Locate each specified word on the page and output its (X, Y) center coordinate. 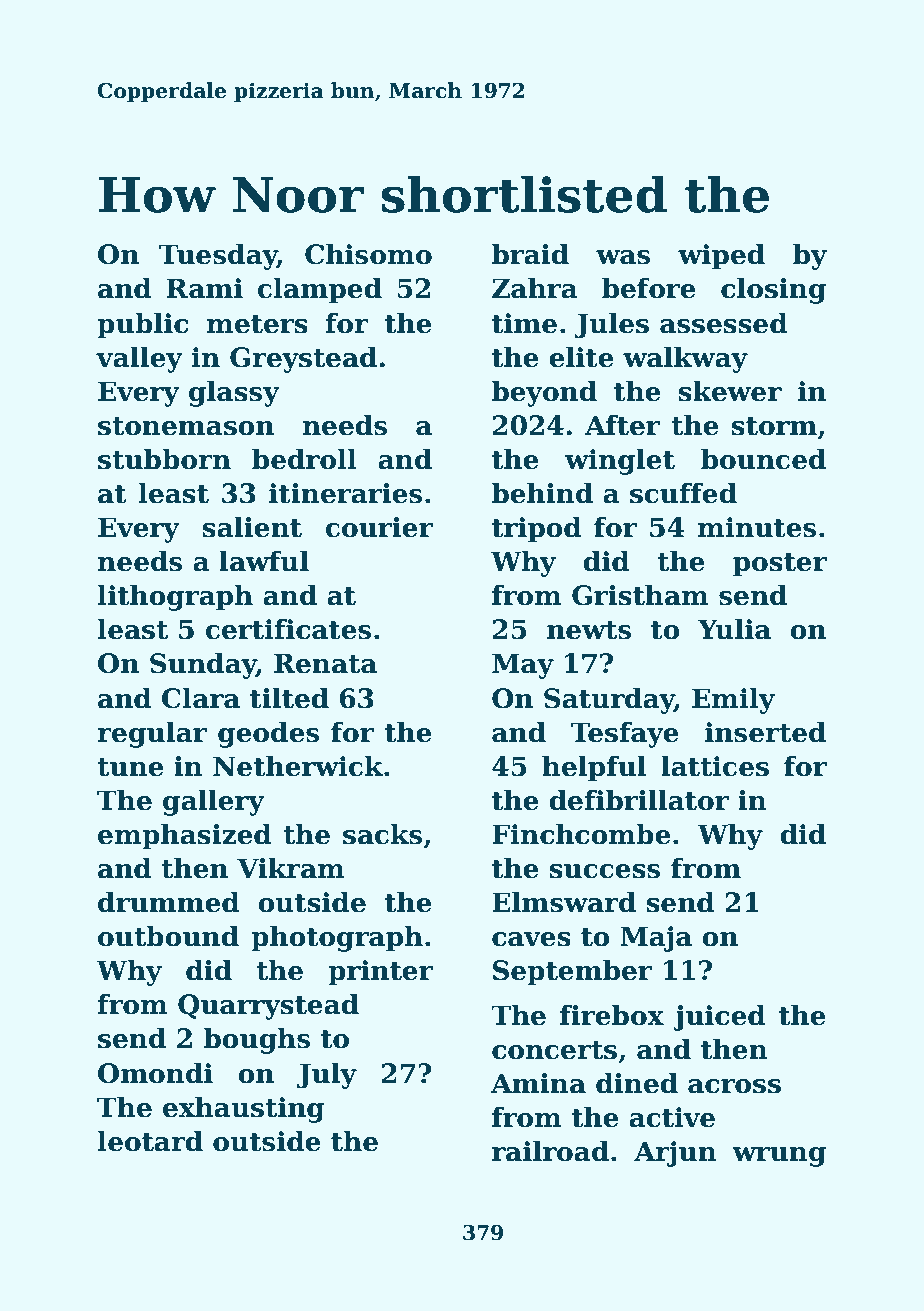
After (622, 425)
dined (637, 1083)
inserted (765, 732)
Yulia (734, 629)
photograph (337, 938)
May (523, 666)
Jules (611, 325)
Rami (205, 288)
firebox (612, 1015)
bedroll (304, 459)
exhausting (244, 1109)
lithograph (175, 597)
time (524, 323)
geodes (268, 734)
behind (542, 493)
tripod (537, 529)
